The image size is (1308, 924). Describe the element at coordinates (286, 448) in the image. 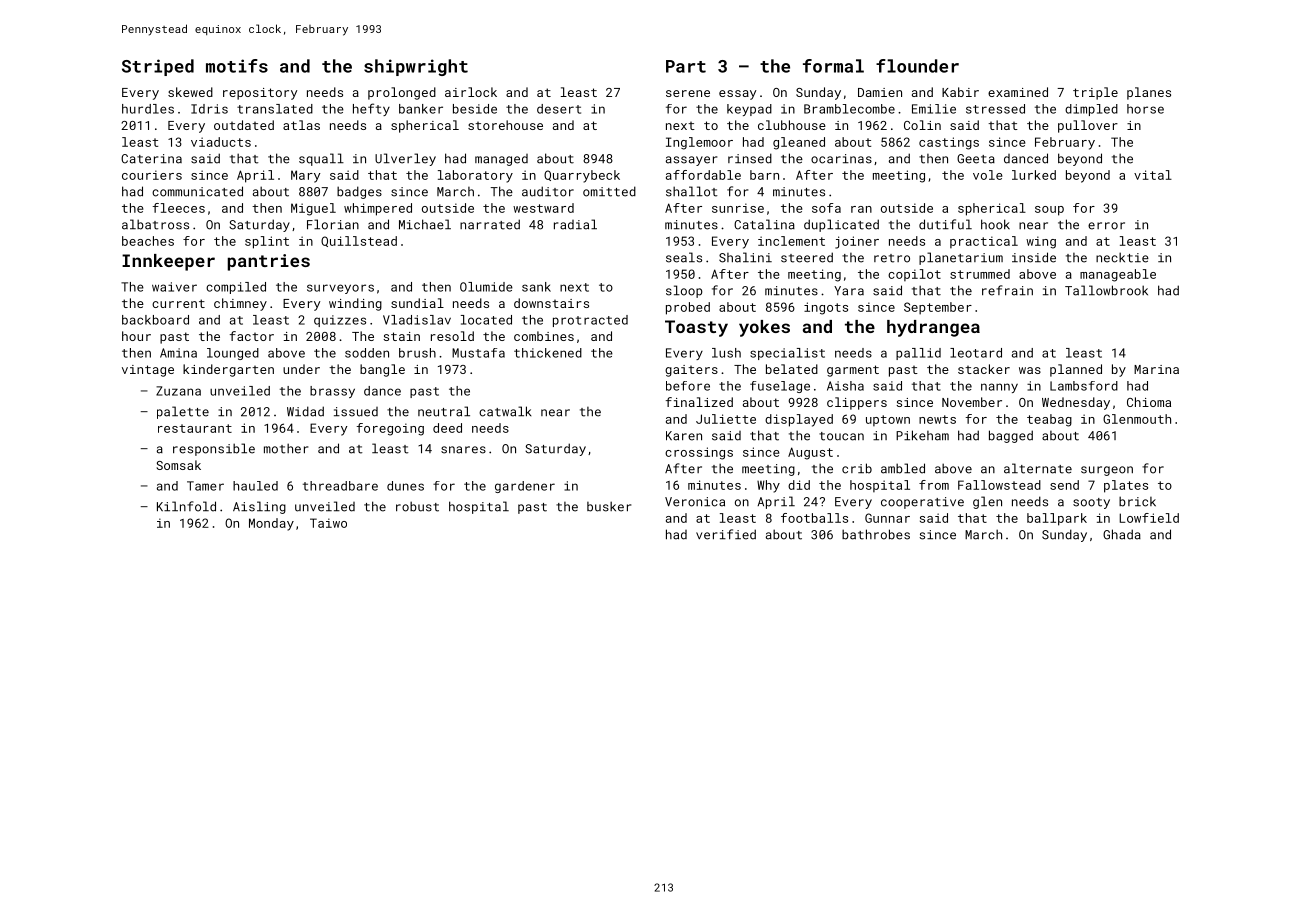

I see `mother` at that location.
